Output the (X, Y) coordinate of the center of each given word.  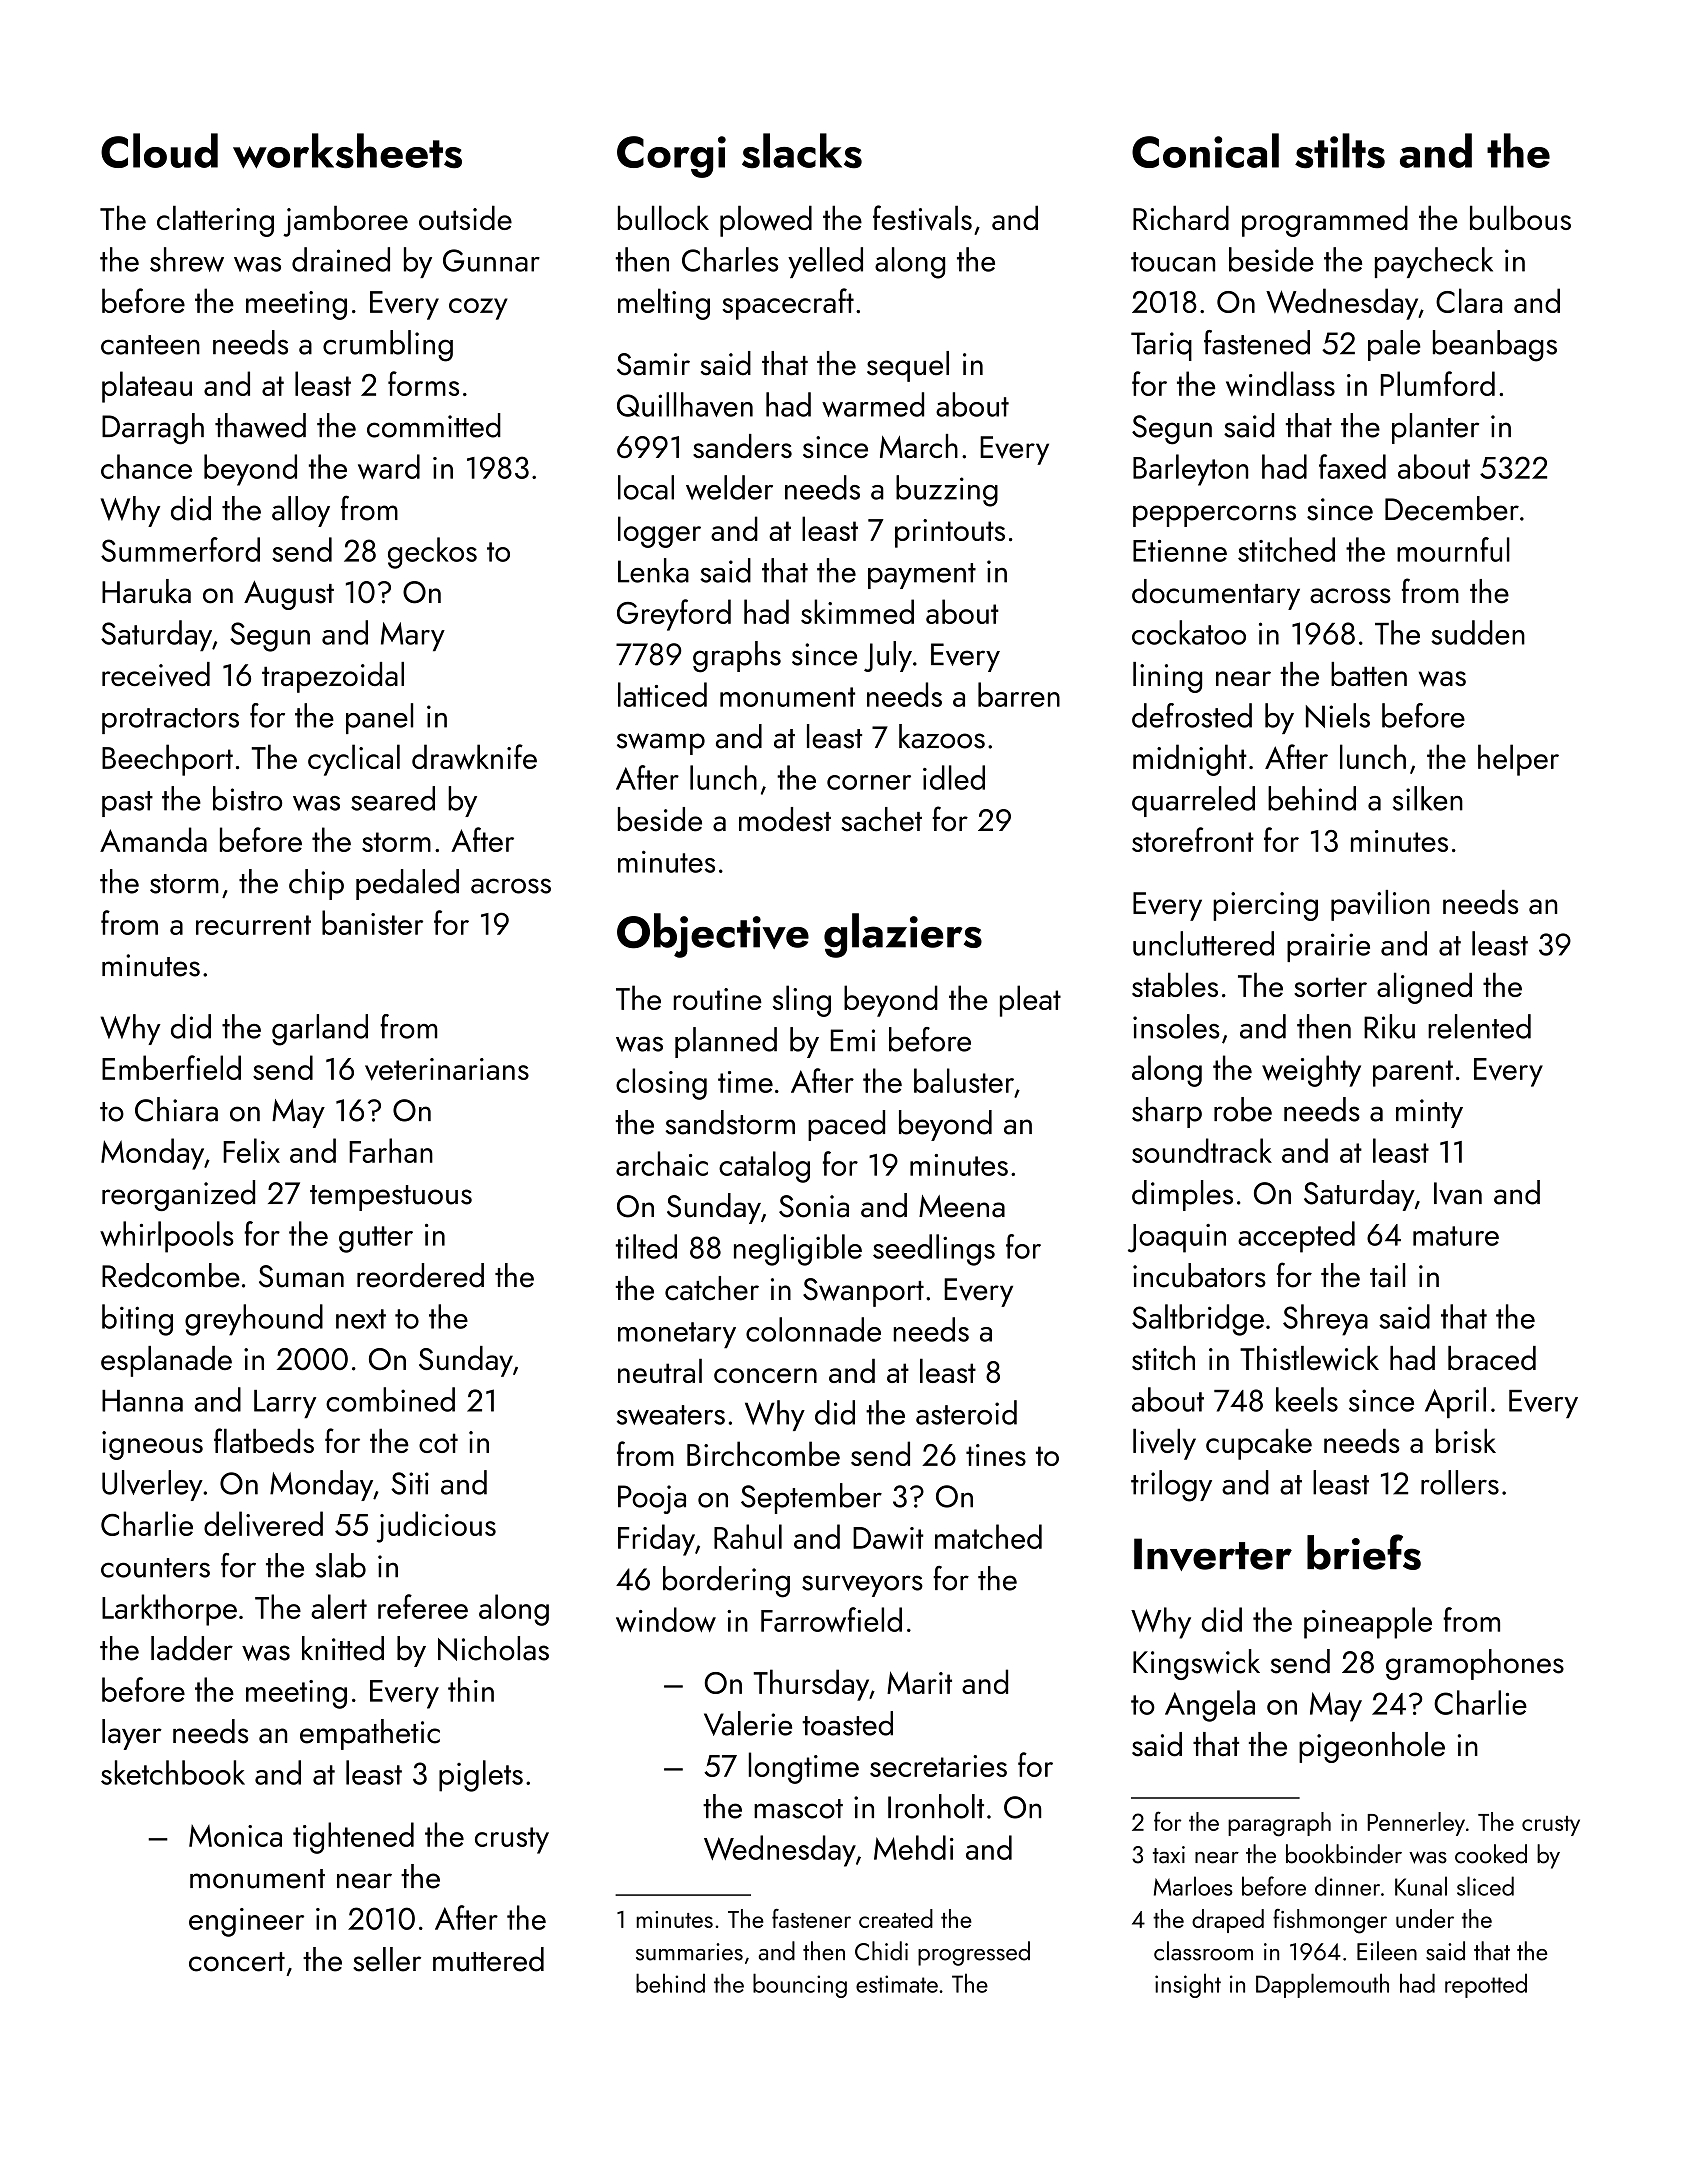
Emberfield (171, 1067)
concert (237, 1962)
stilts (1340, 151)
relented (1479, 1026)
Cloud (159, 150)
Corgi (671, 157)
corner (869, 782)
